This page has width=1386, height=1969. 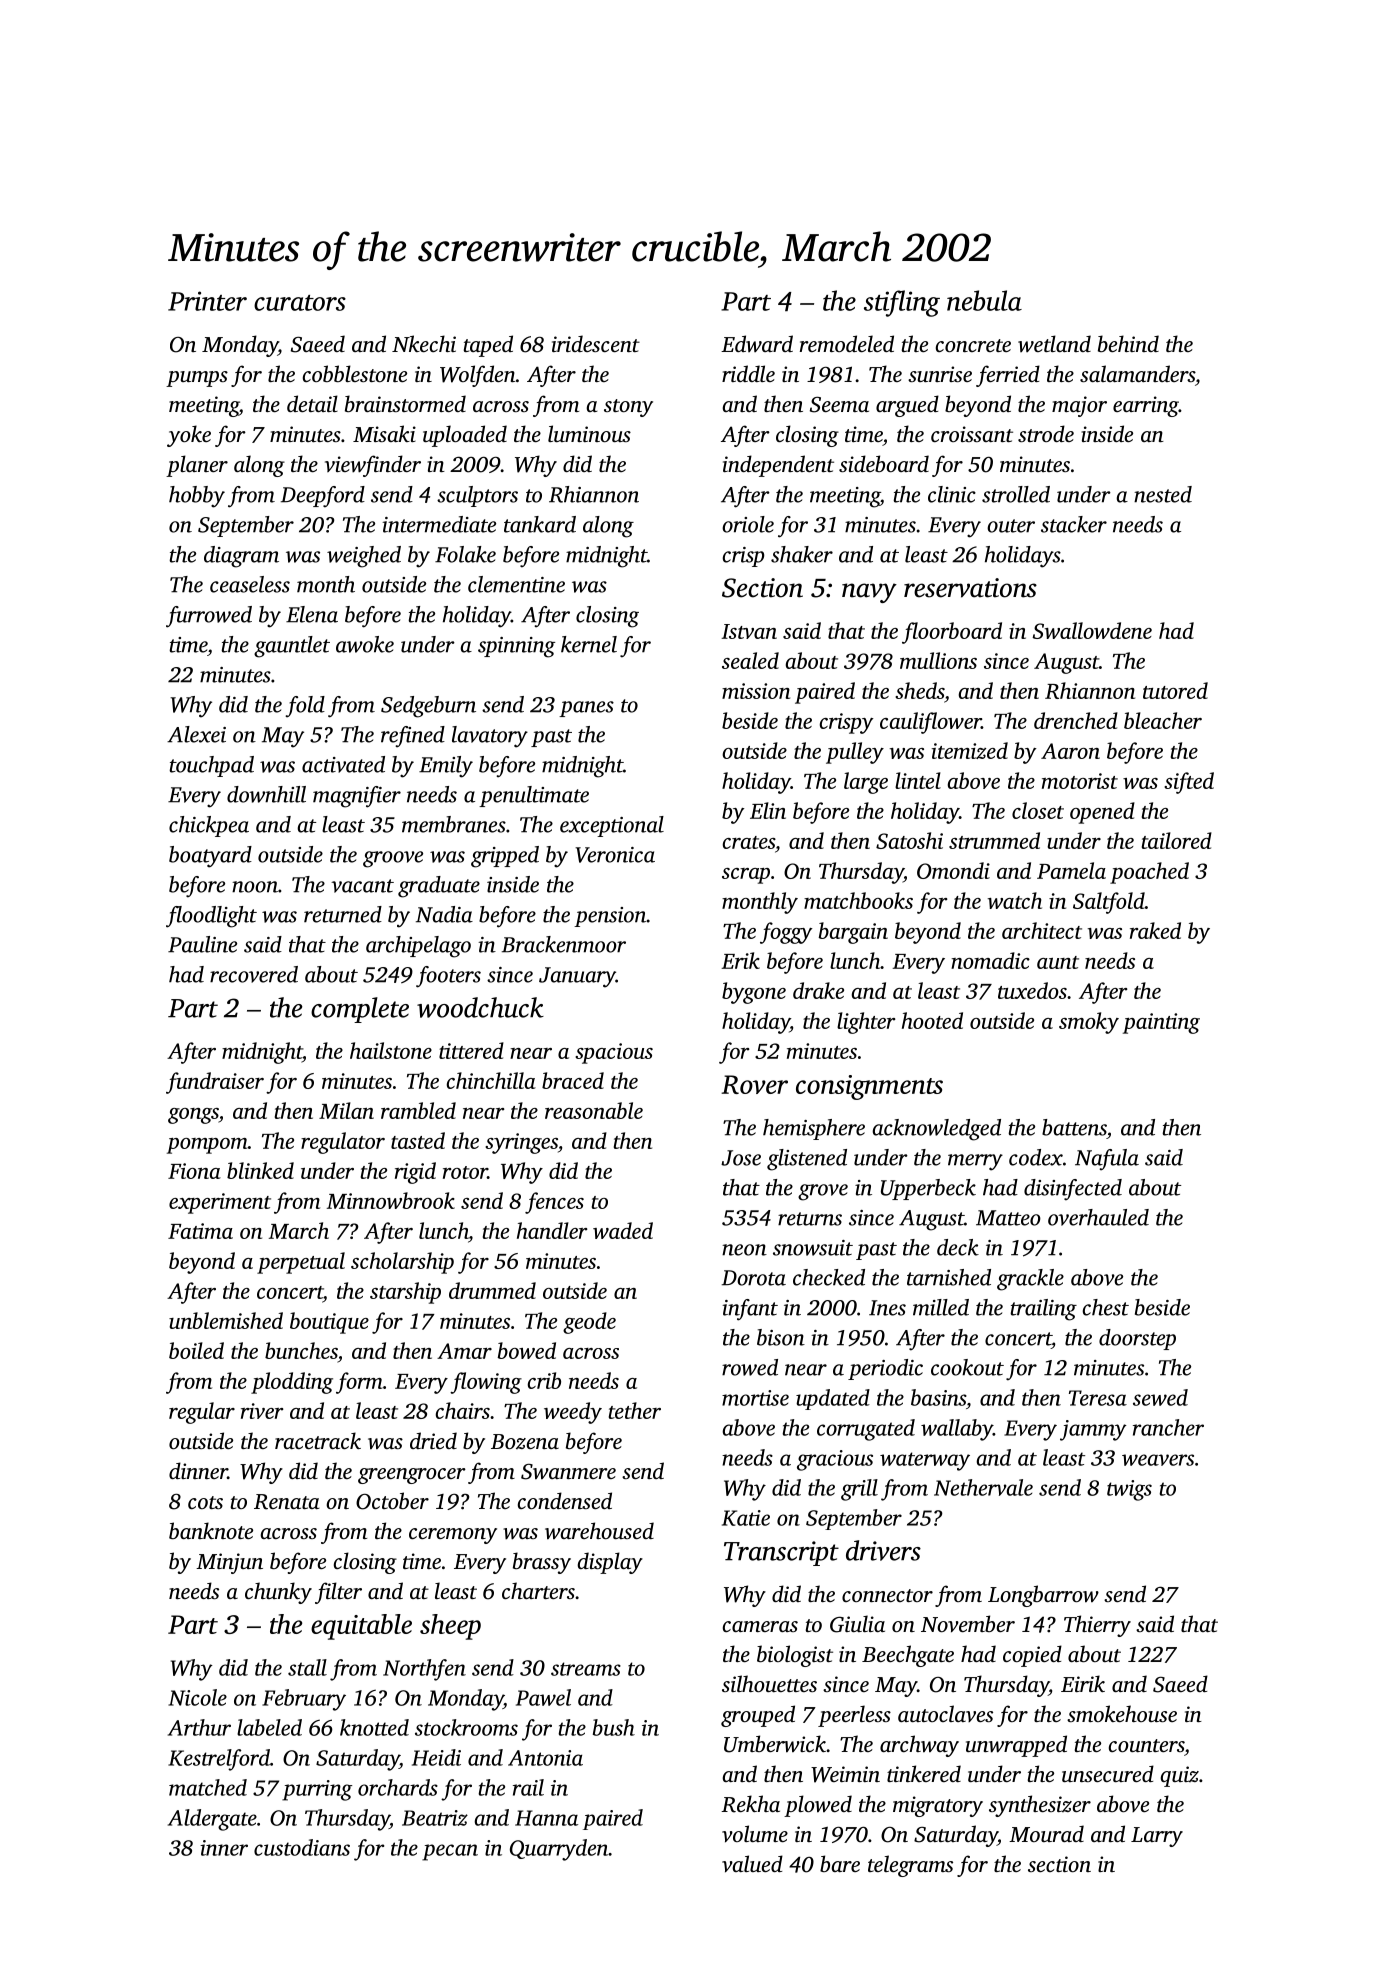 I want to click on Nkechi, so click(x=424, y=343).
